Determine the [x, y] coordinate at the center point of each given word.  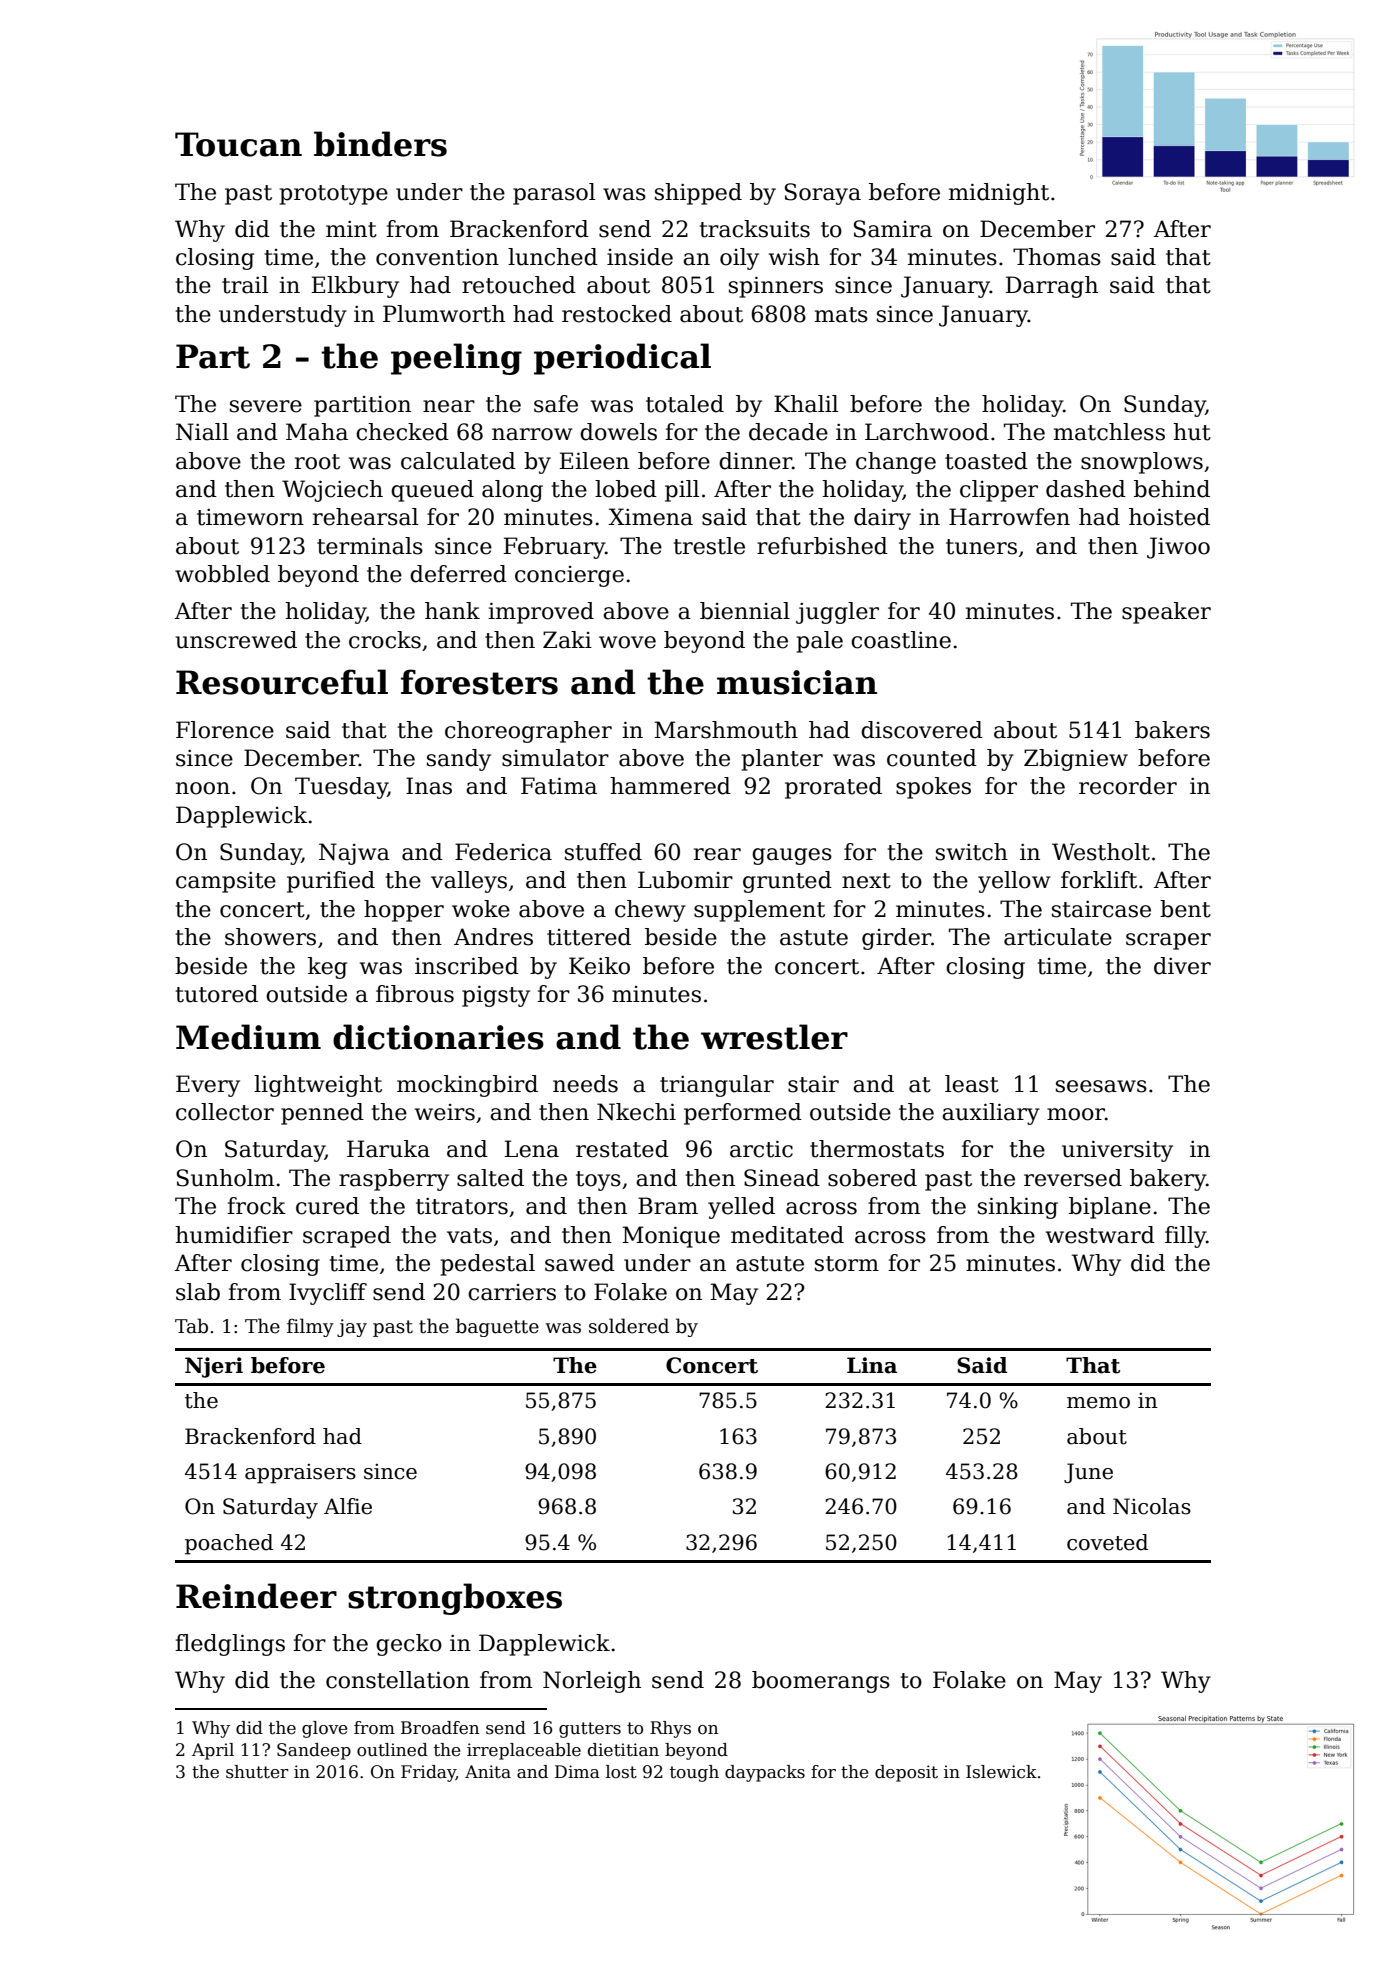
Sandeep [314, 1751]
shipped [698, 194]
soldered [629, 1326]
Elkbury [355, 287]
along [512, 491]
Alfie [348, 1506]
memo [1098, 1403]
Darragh [1052, 287]
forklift [1099, 880]
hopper [404, 911]
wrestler [774, 1037]
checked [402, 432]
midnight [999, 194]
